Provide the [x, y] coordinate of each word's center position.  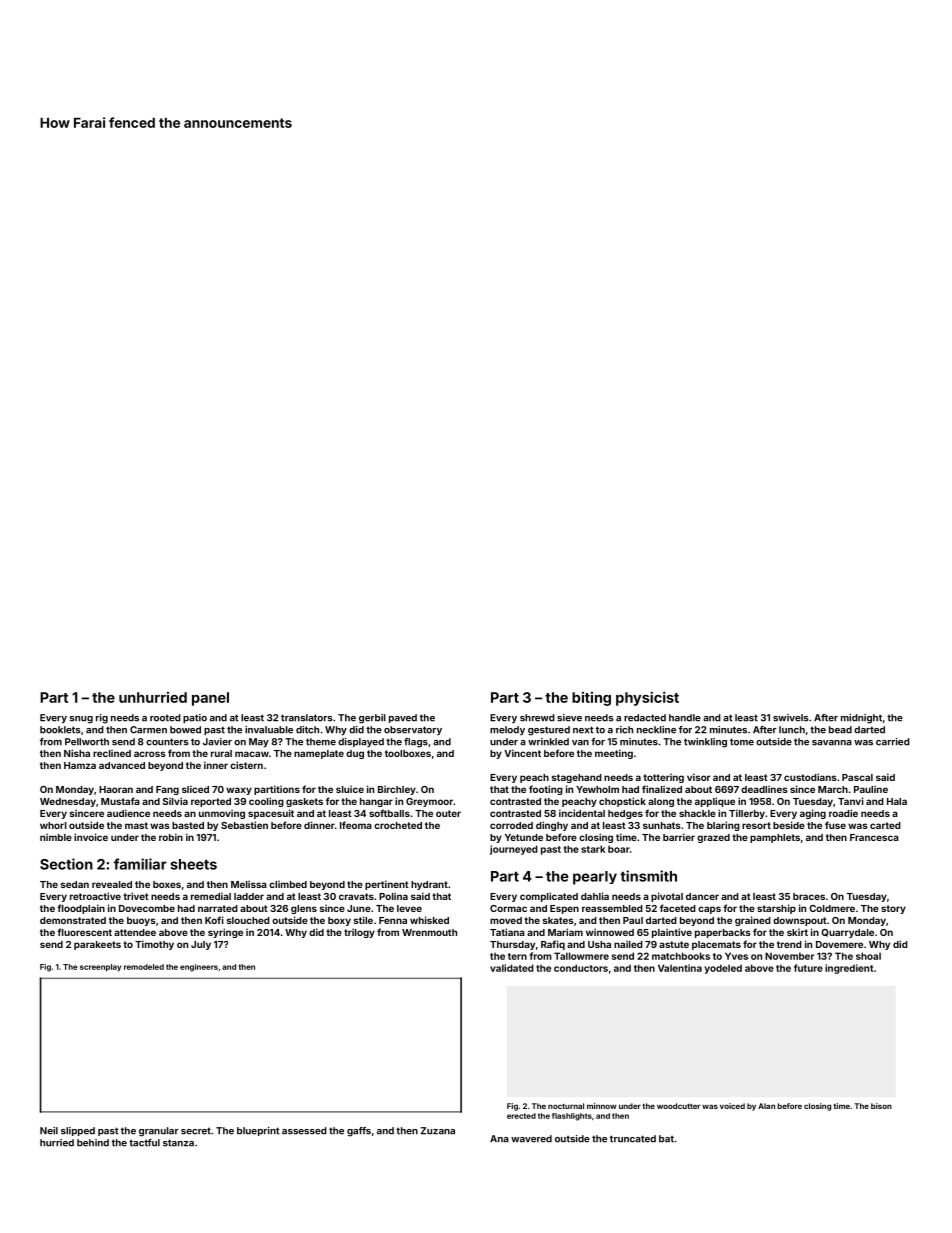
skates [558, 920]
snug [81, 720]
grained [753, 921]
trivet [136, 896]
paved [403, 718]
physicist [647, 698]
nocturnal [566, 1106]
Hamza [80, 765]
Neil [49, 1131]
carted [885, 825]
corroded [511, 825]
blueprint [258, 1131]
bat [666, 1139]
